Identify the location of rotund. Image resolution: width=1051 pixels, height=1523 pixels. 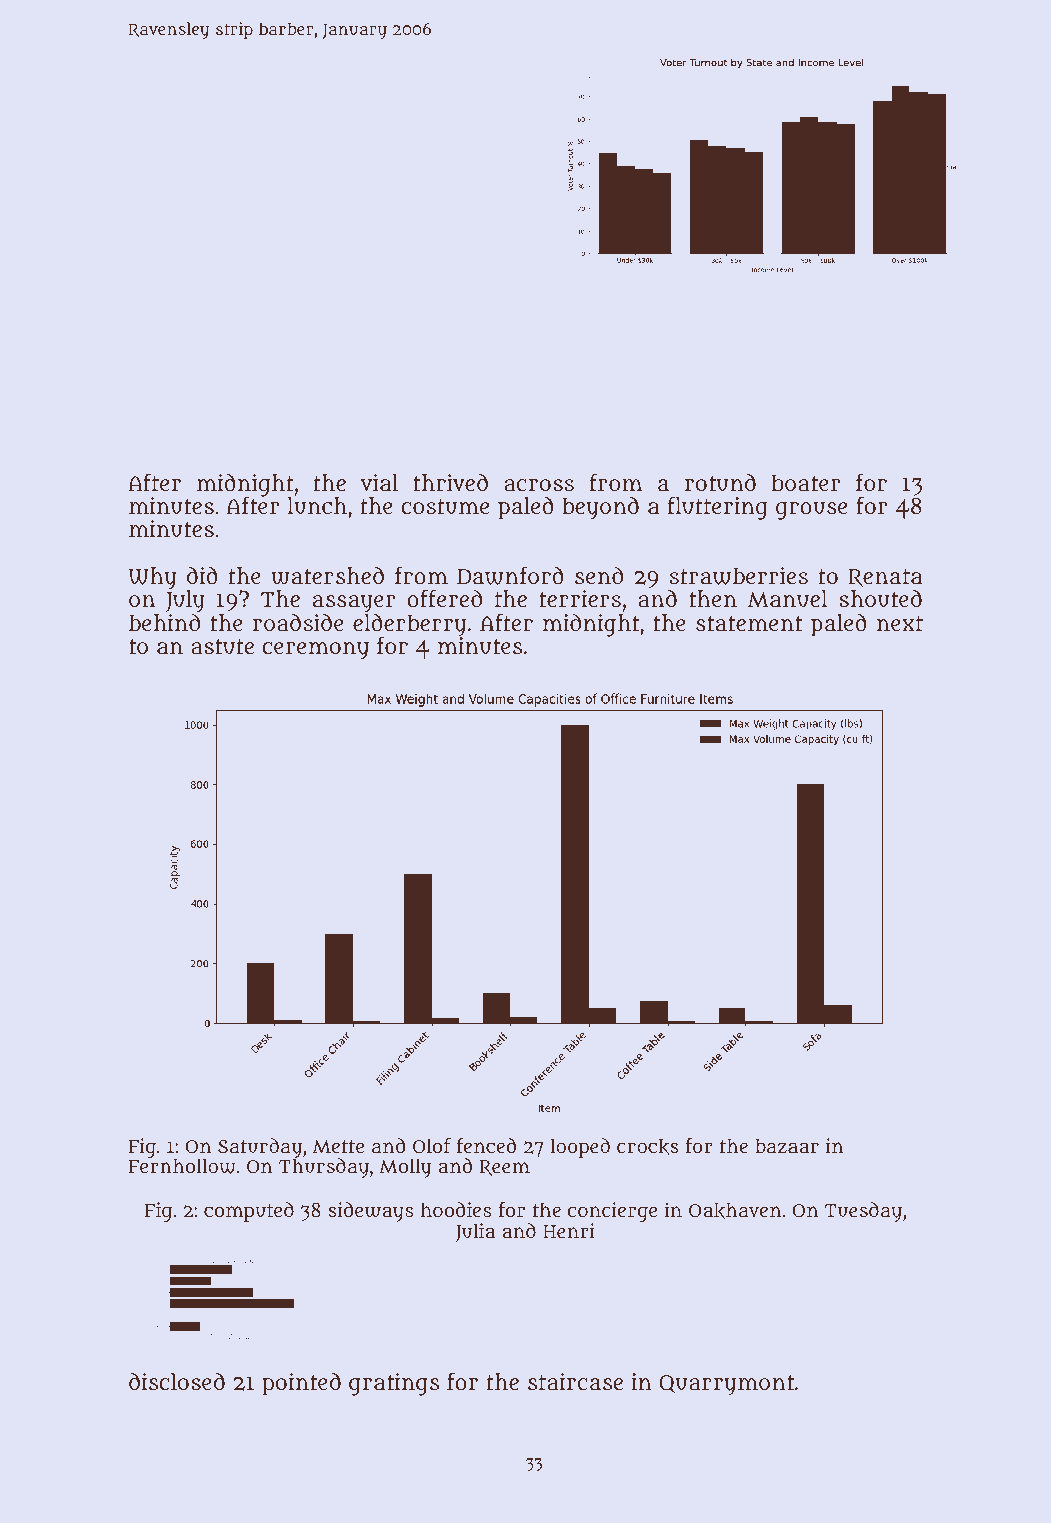
(720, 483).
